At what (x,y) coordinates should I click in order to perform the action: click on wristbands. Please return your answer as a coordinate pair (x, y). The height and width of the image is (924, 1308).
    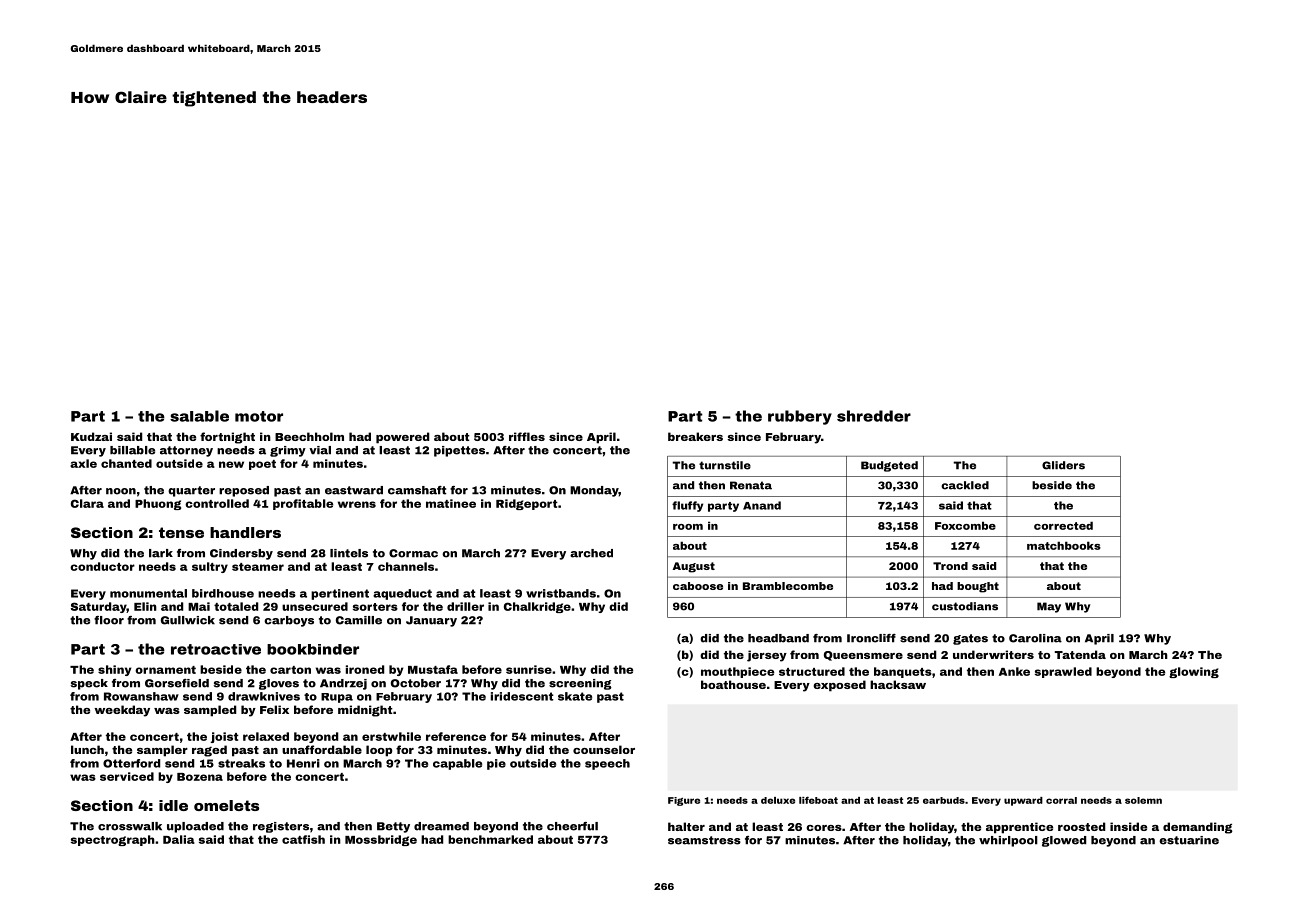
    Looking at the image, I should click on (561, 593).
